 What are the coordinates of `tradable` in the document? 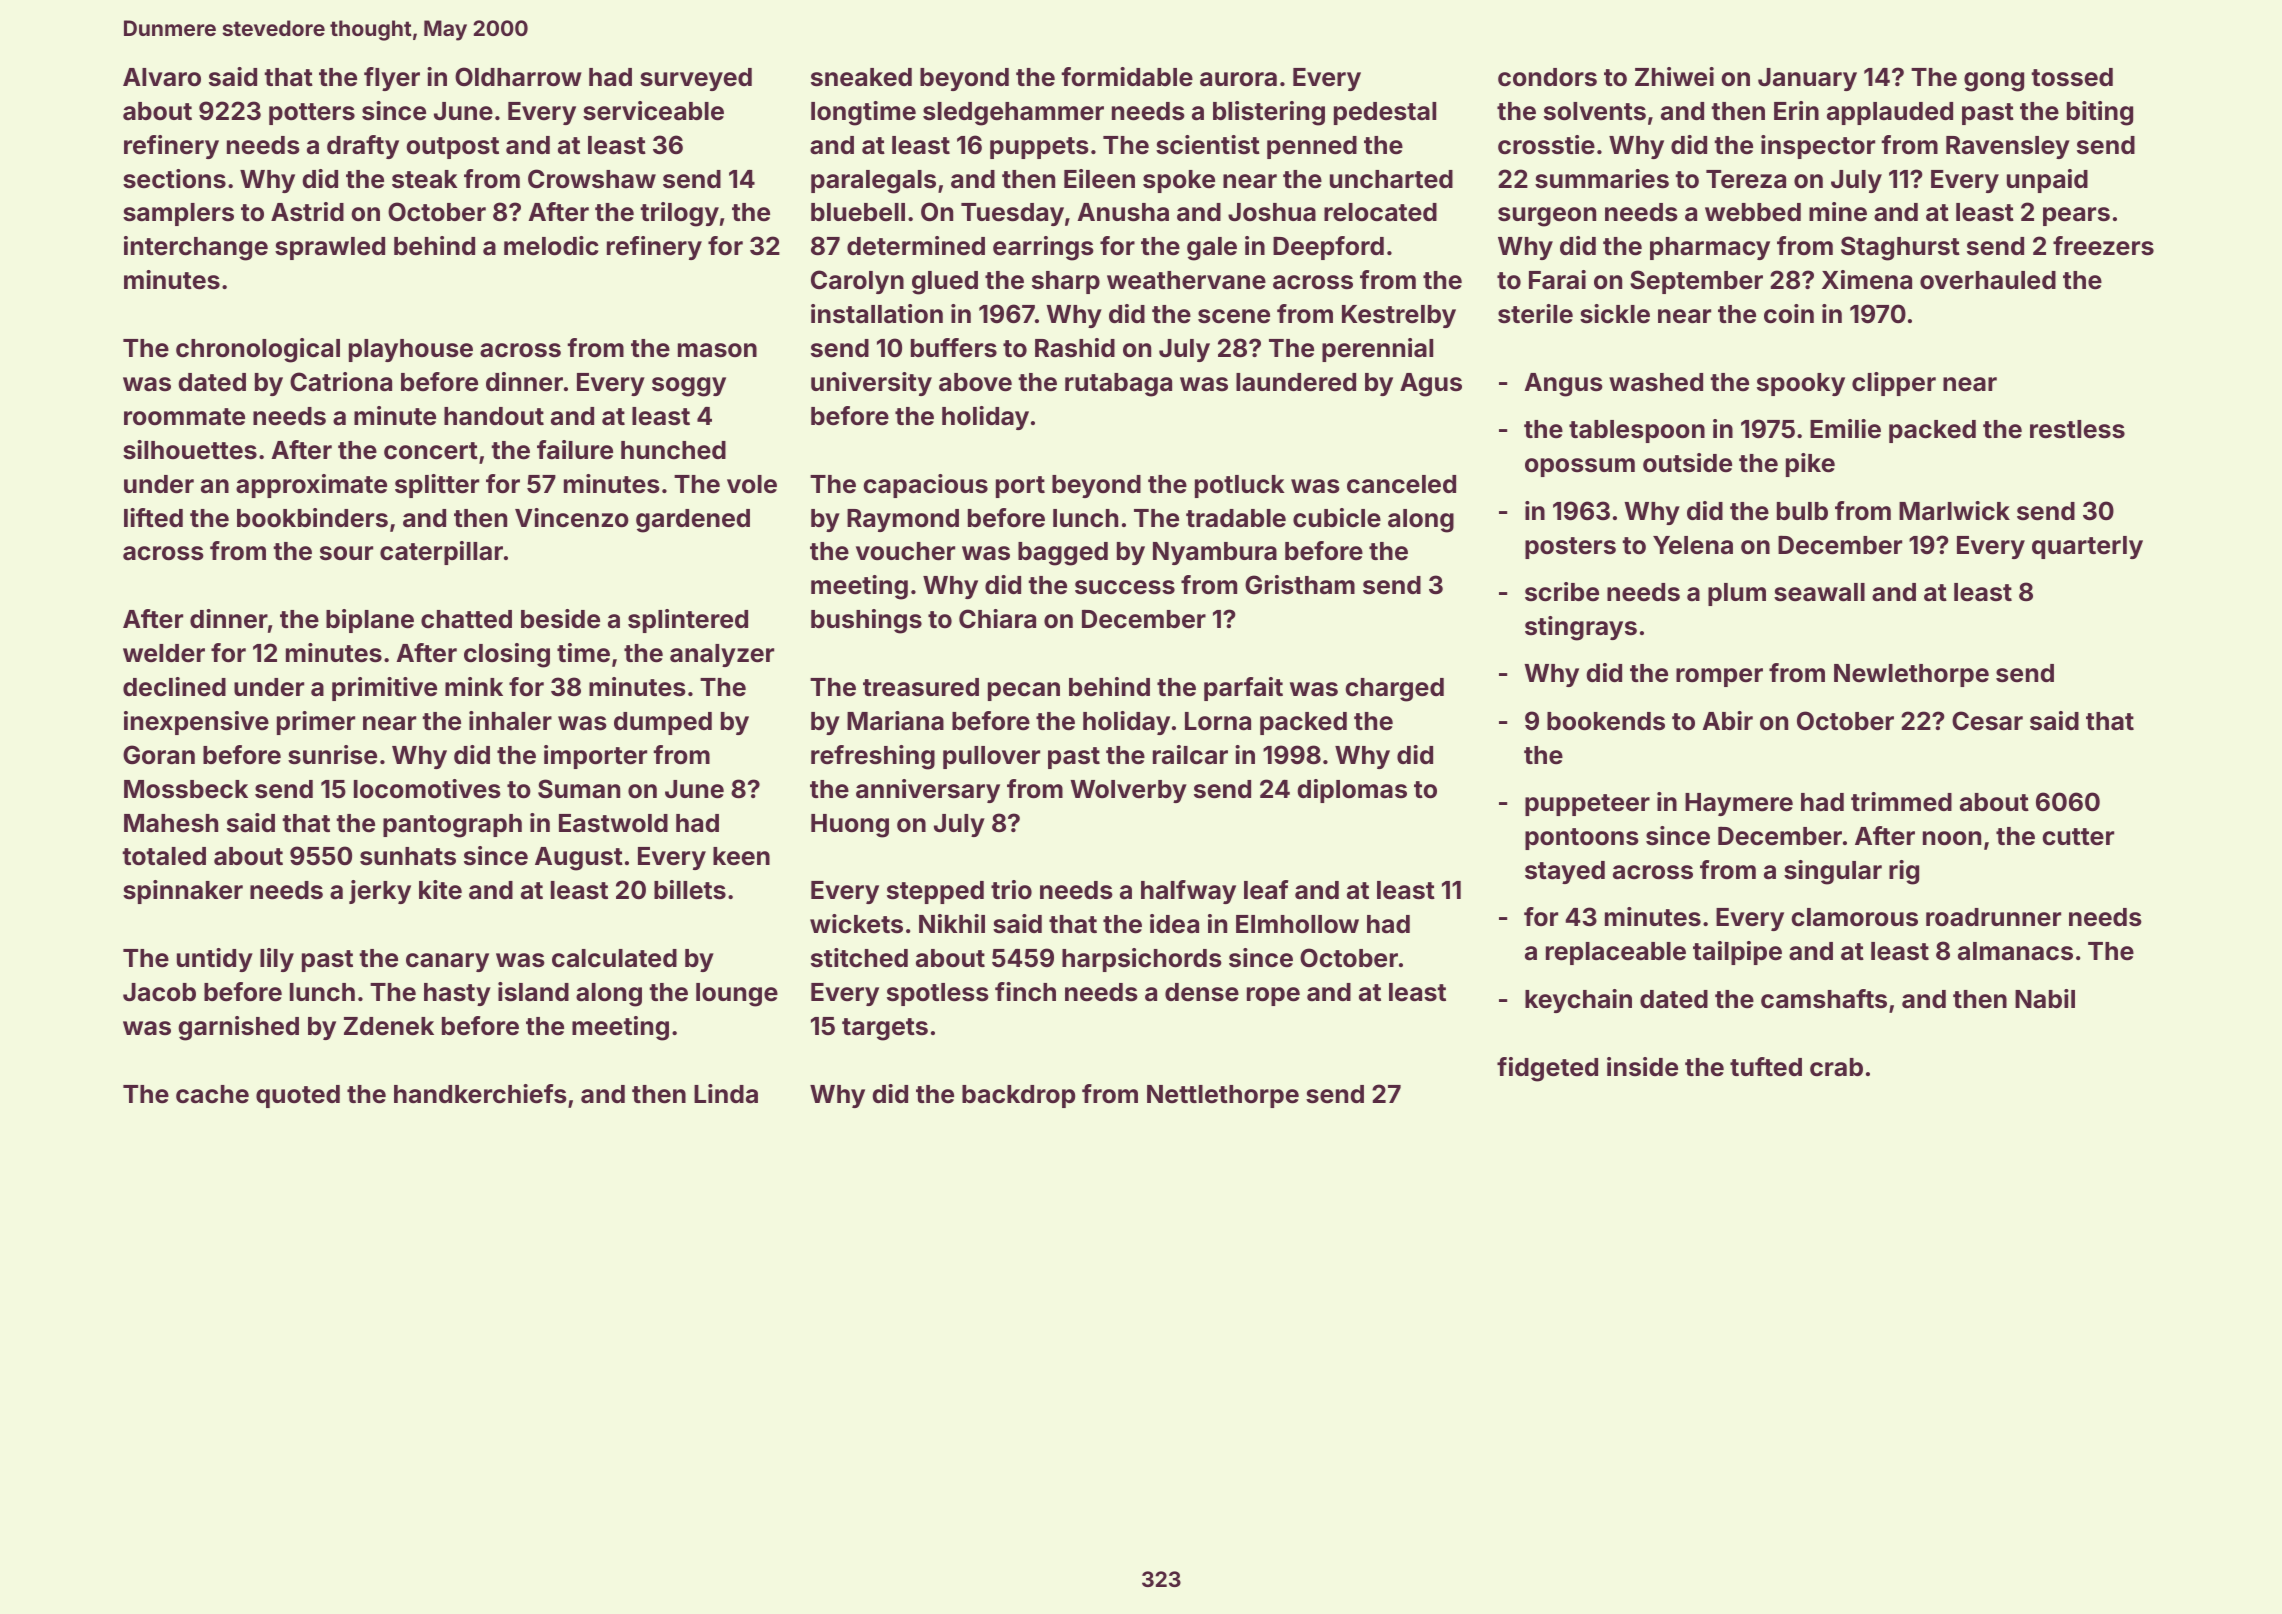 It's located at (1236, 518).
